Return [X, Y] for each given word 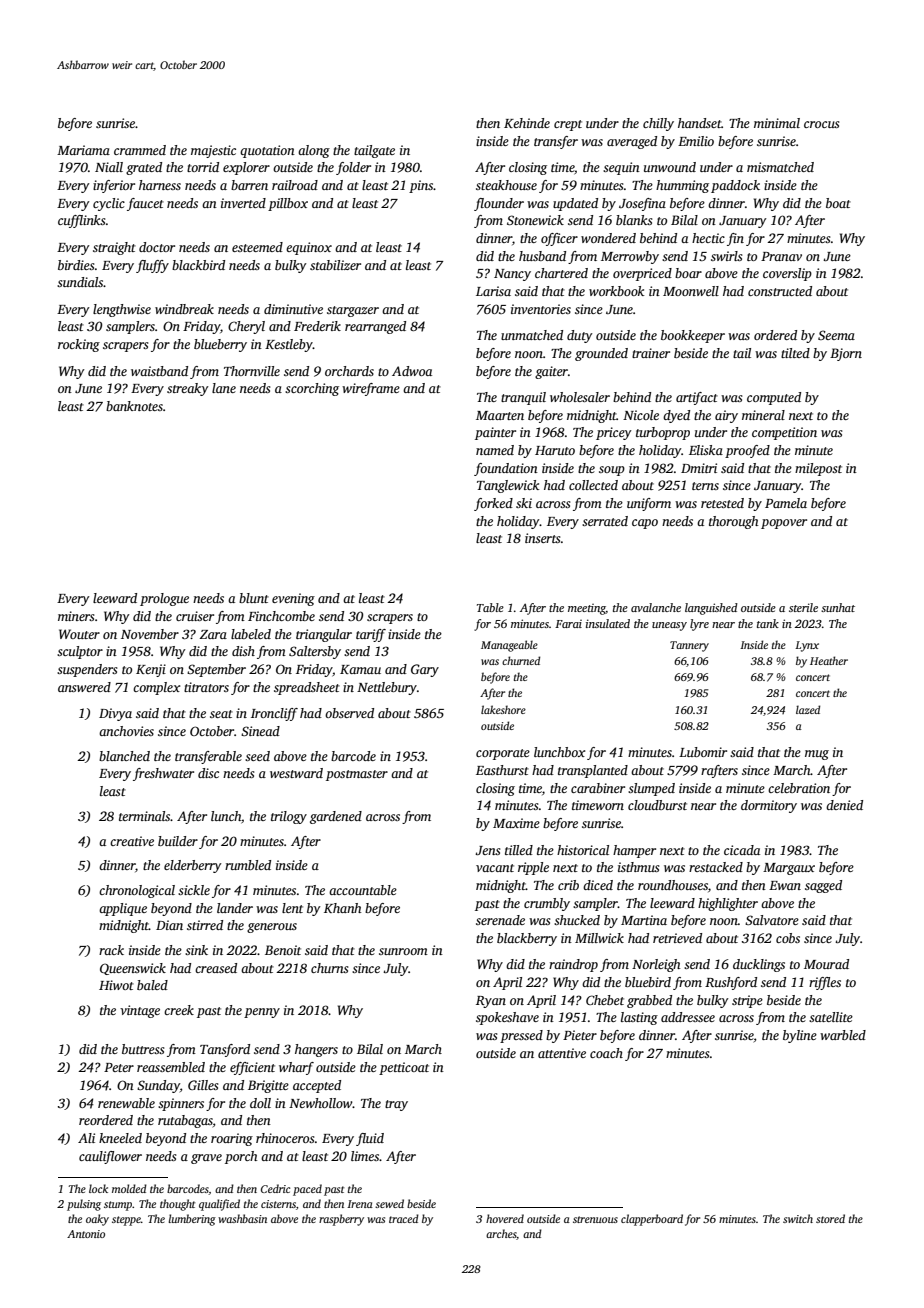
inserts [542, 538]
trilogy [289, 817]
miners [76, 616]
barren [249, 185]
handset [700, 123]
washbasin [242, 1218]
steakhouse [506, 185]
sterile [803, 607]
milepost [818, 469]
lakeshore [503, 709]
